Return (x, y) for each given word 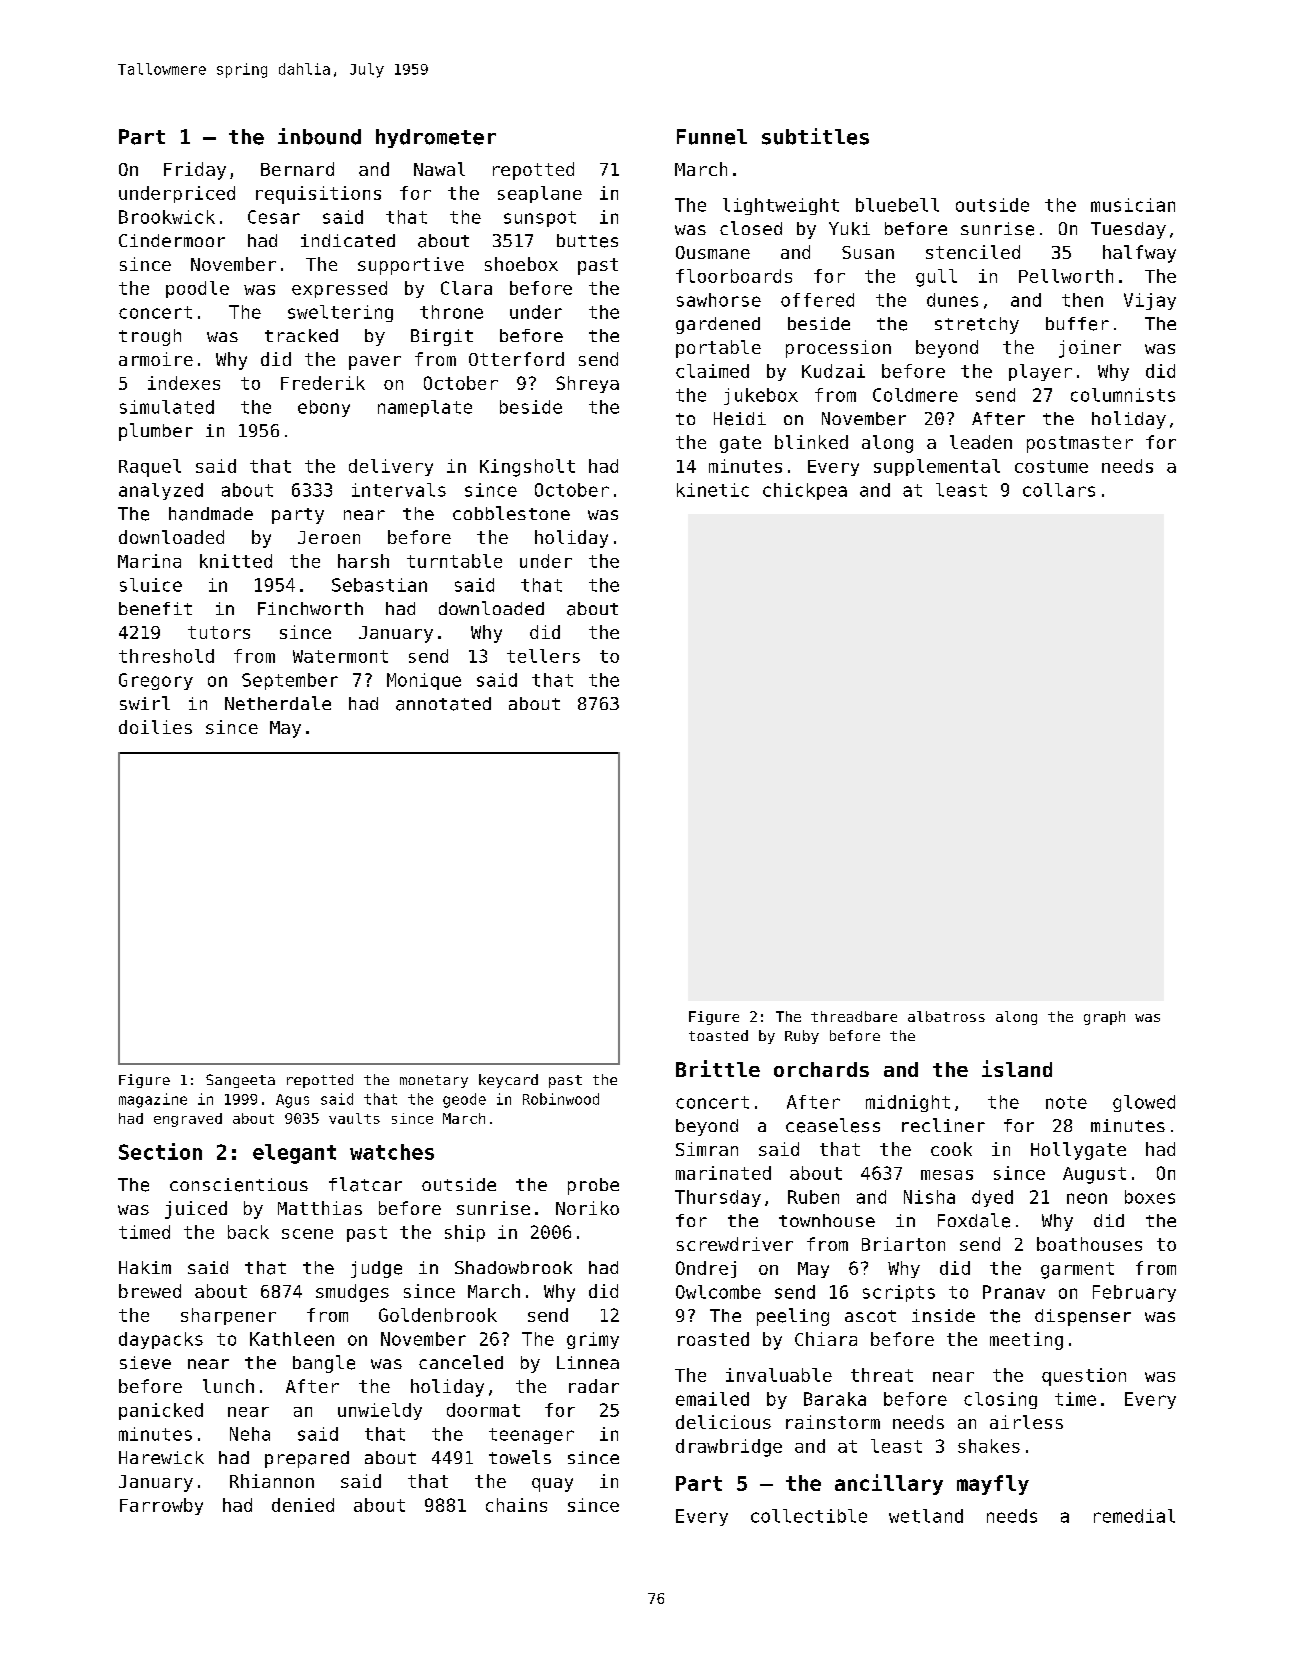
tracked (301, 335)
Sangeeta (240, 1081)
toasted (718, 1035)
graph (1104, 1018)
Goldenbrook (438, 1315)
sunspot (540, 219)
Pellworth (1066, 276)
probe (593, 1186)
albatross (946, 1016)
